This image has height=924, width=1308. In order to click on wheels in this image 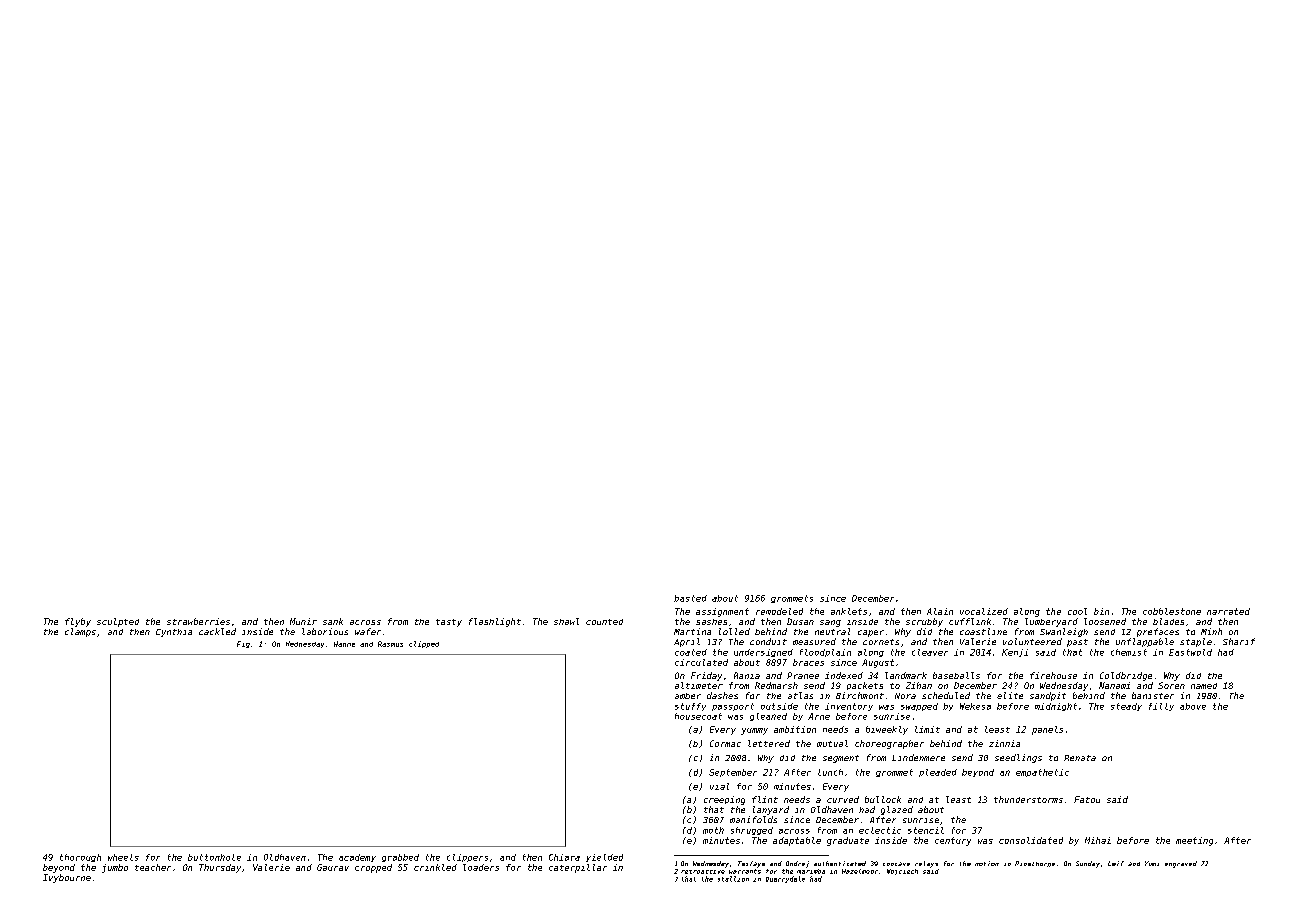, I will do `click(123, 857)`.
